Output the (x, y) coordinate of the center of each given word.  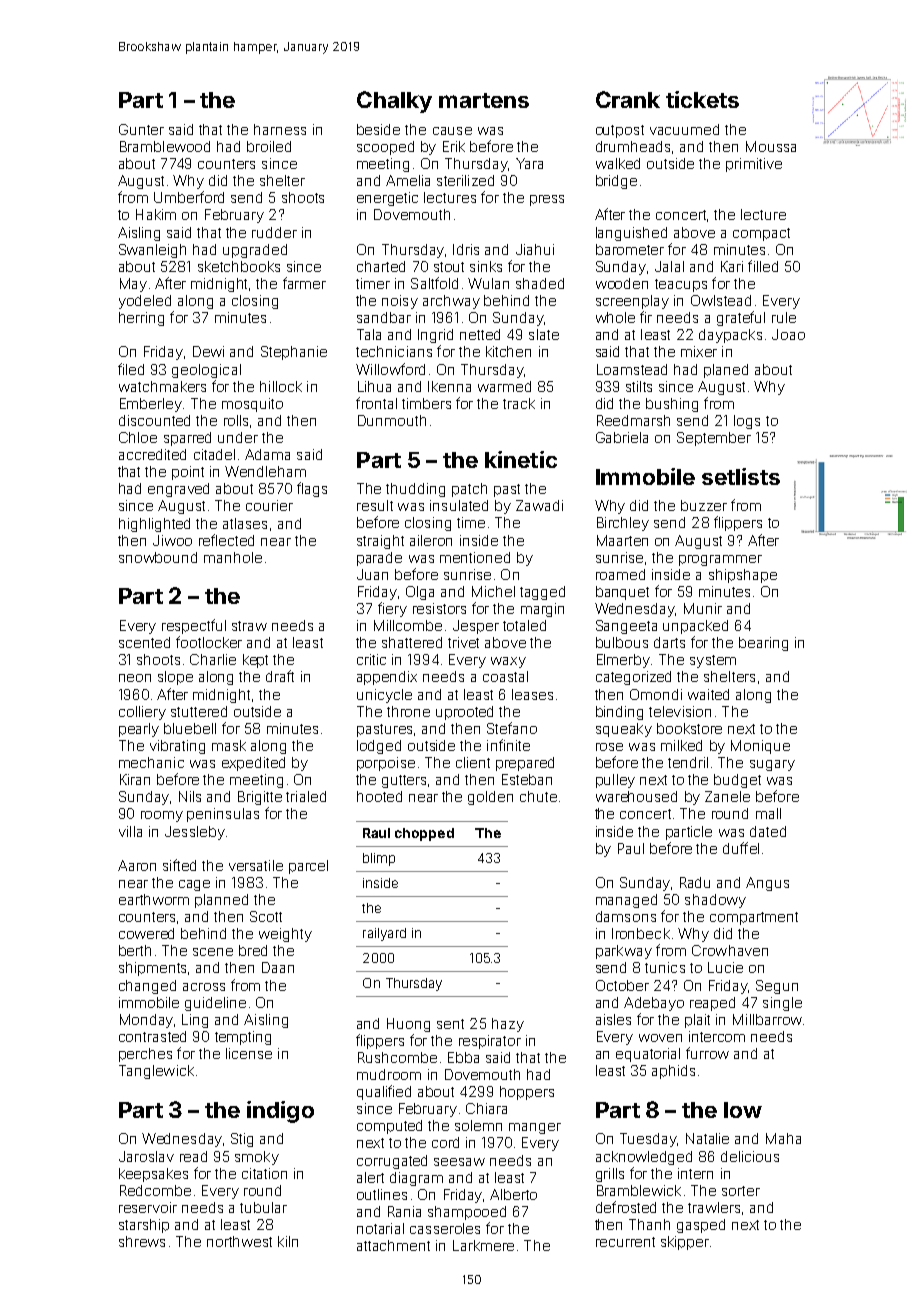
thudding (415, 490)
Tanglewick (156, 1072)
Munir (703, 608)
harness (280, 129)
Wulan (488, 283)
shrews (142, 1241)
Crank (628, 99)
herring (141, 319)
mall (768, 813)
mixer (699, 351)
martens (484, 100)
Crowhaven (730, 950)
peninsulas (223, 815)
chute (538, 796)
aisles (613, 1019)
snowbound (158, 557)
